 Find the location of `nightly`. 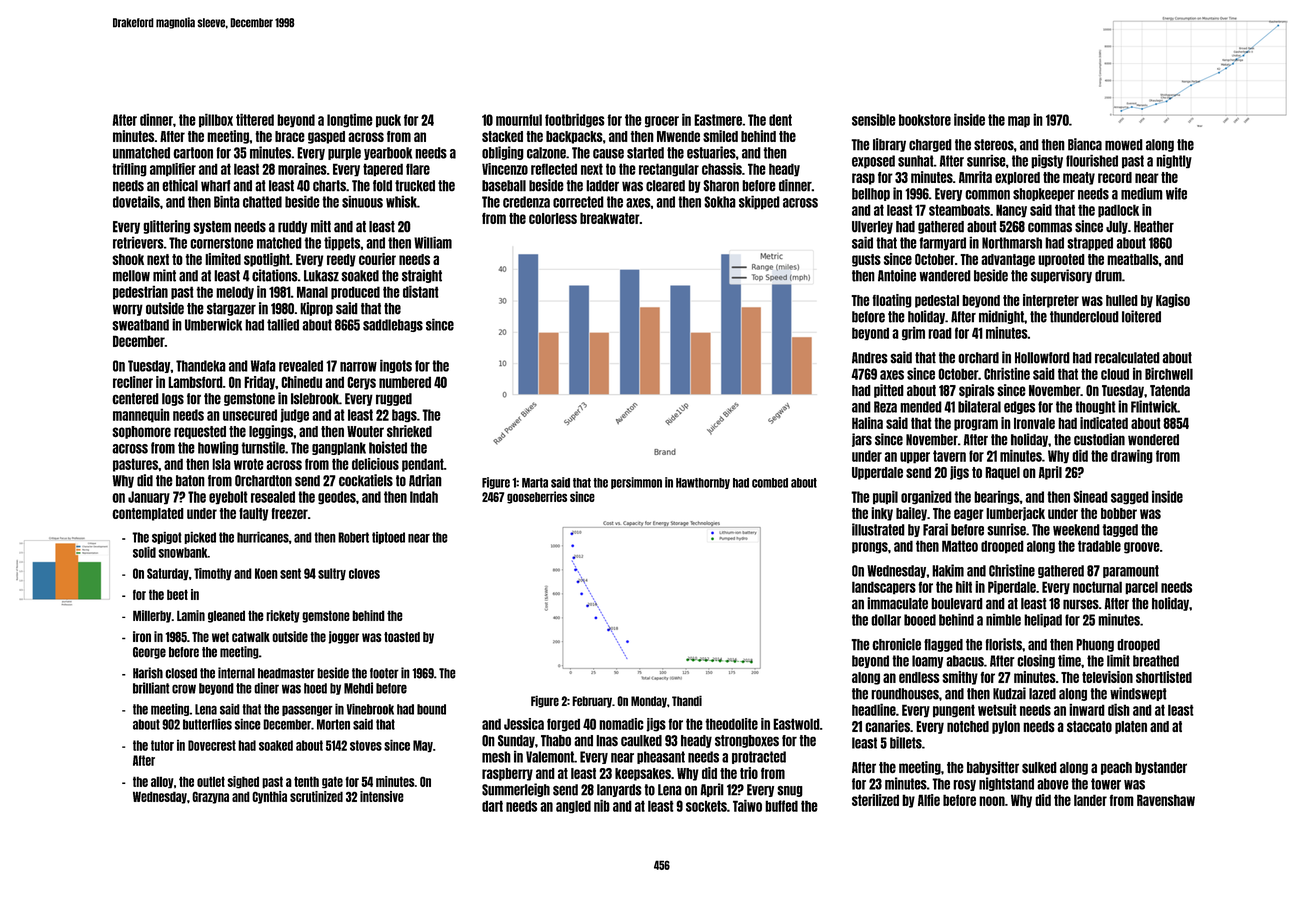

nightly is located at coordinates (1174, 162).
